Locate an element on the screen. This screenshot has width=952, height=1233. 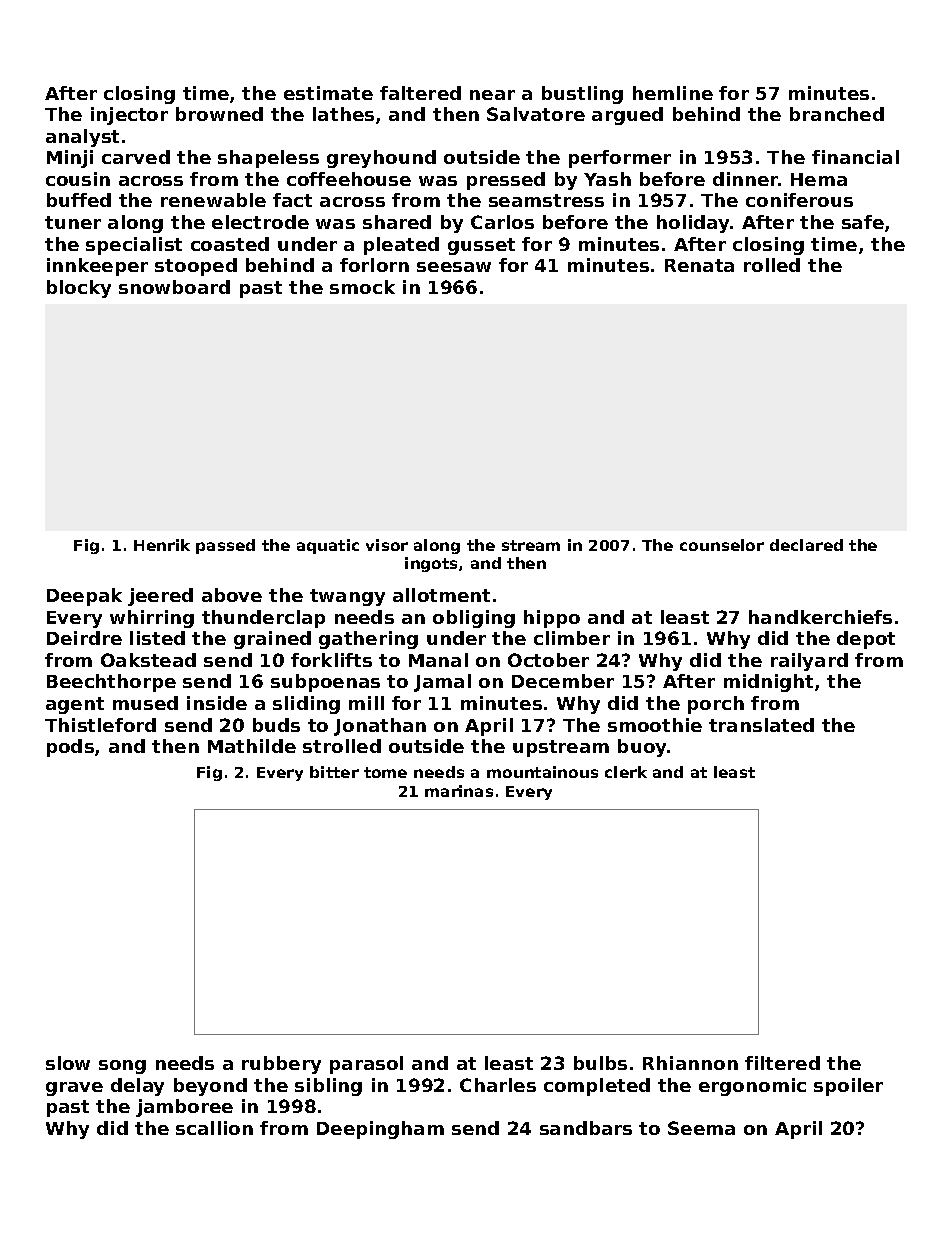
pods is located at coordinates (70, 748).
